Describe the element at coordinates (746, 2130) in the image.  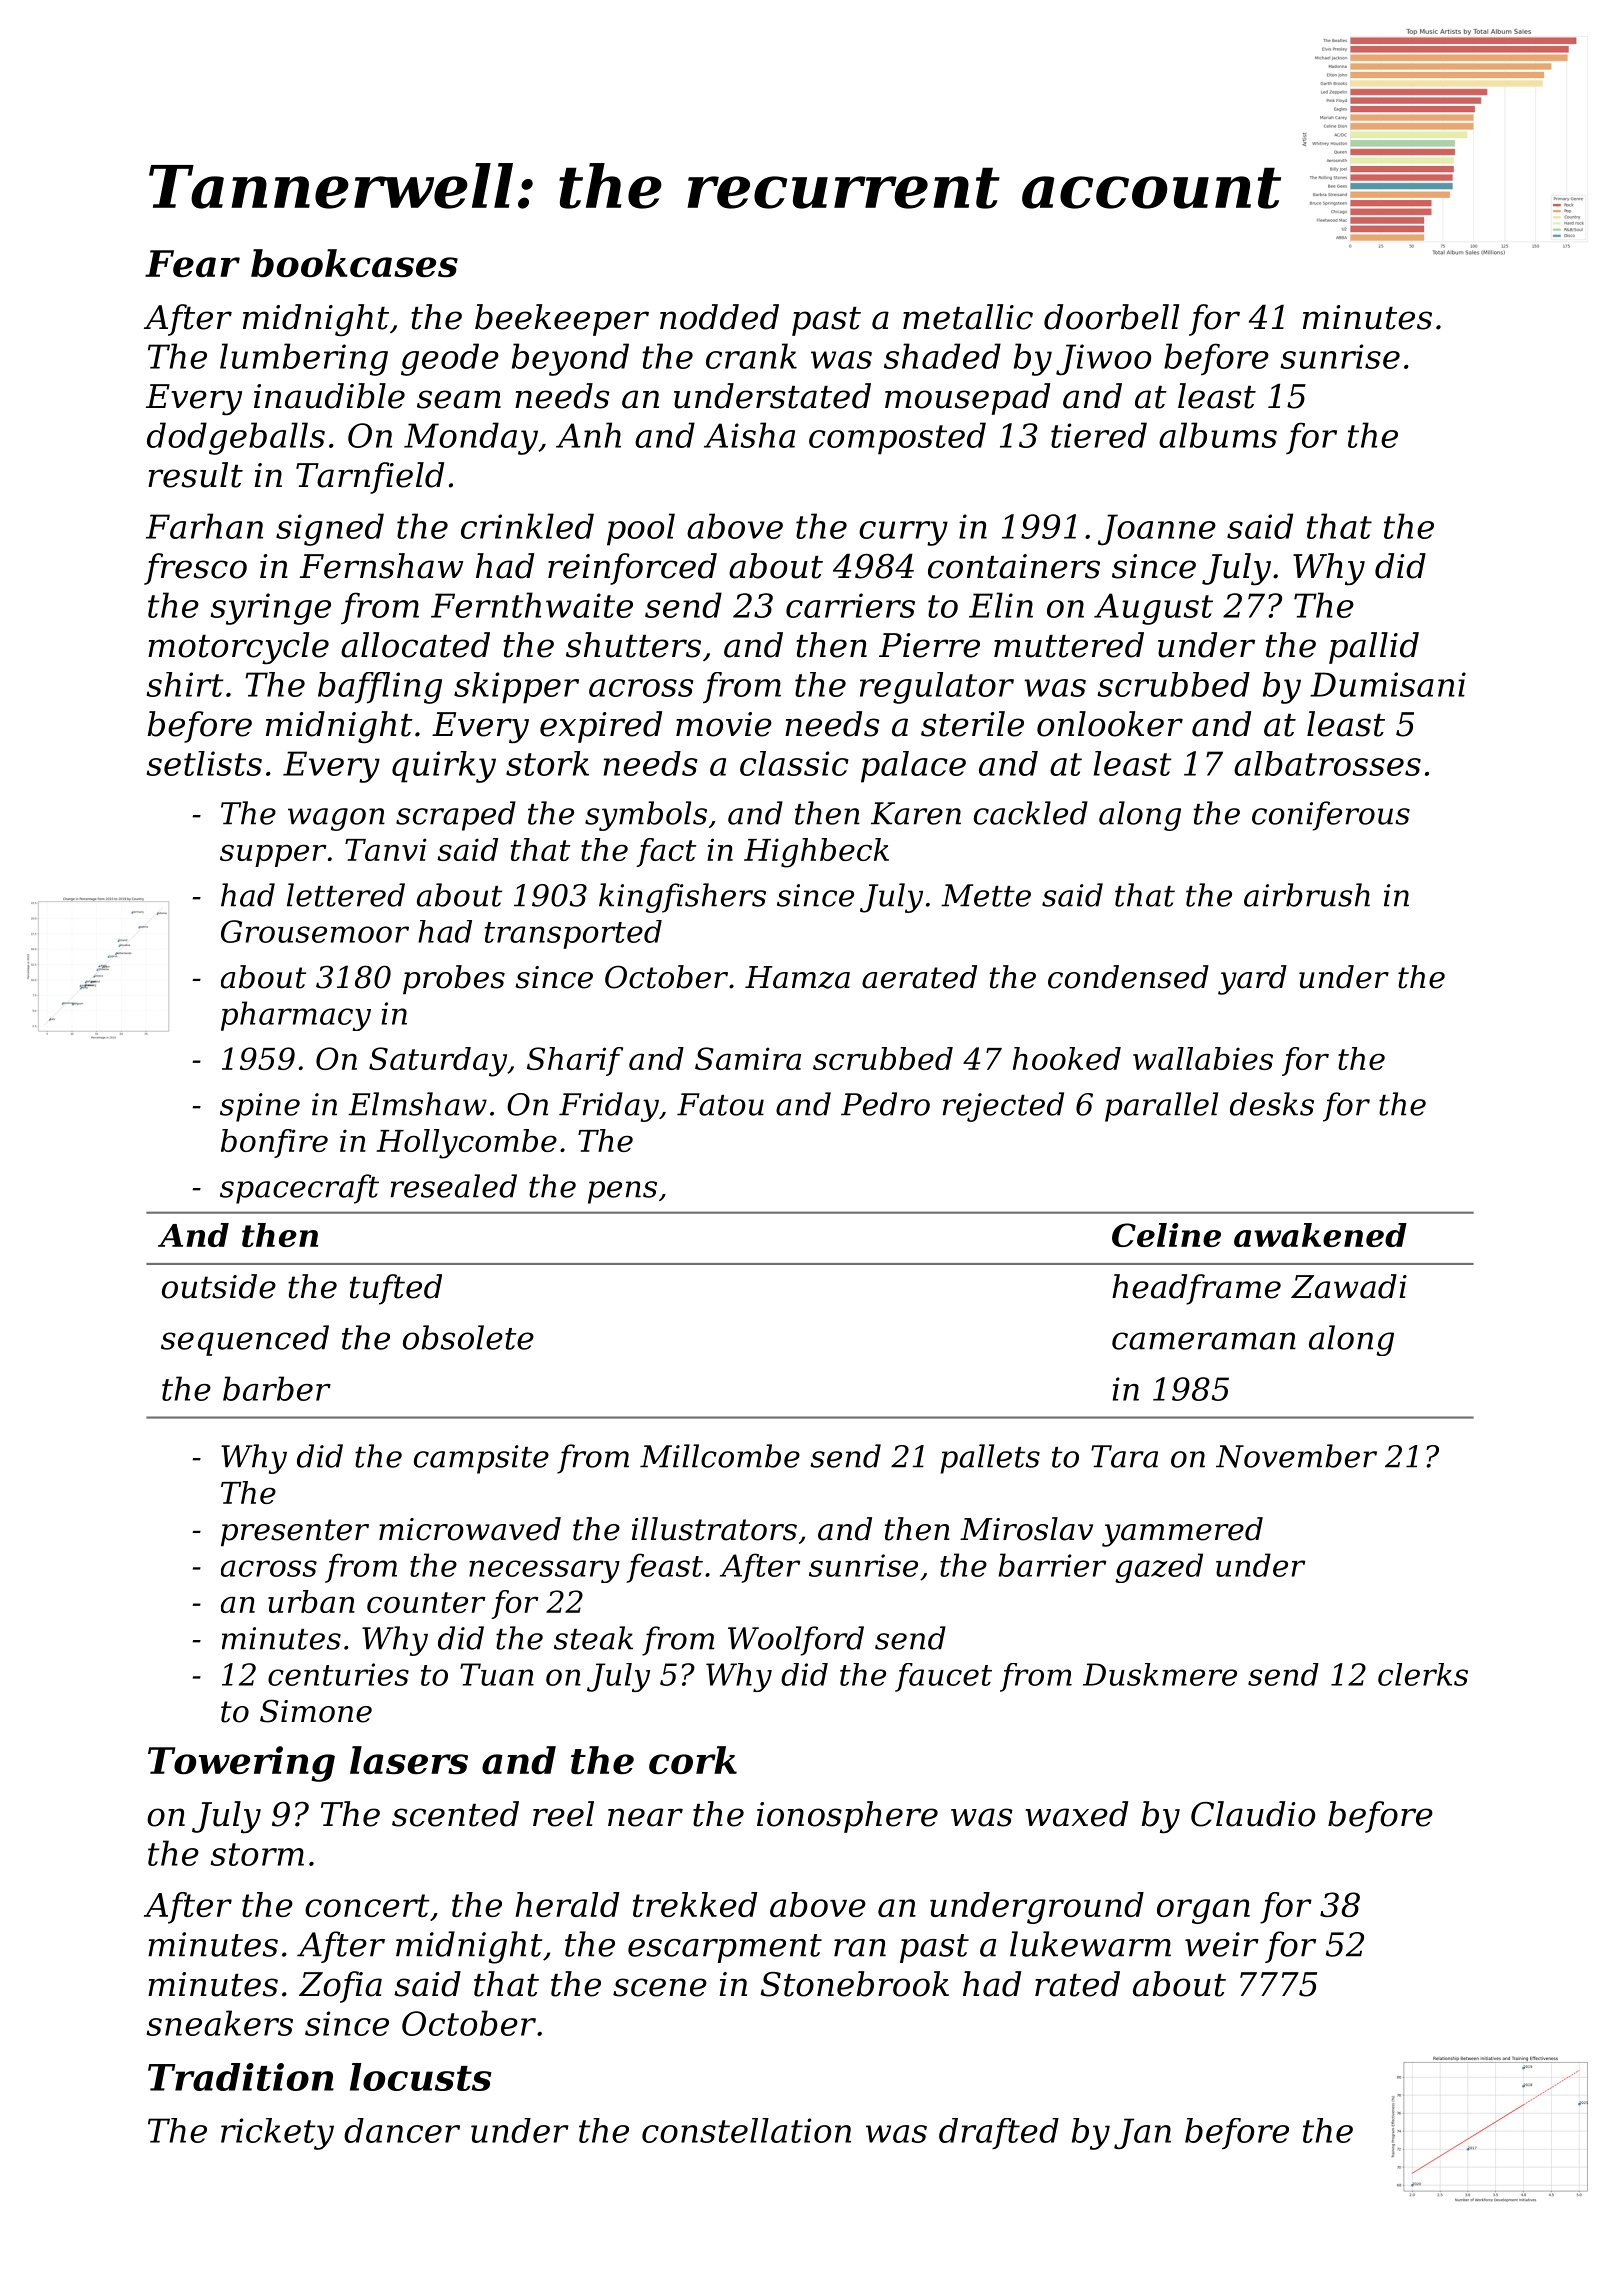
I see `constellation` at that location.
